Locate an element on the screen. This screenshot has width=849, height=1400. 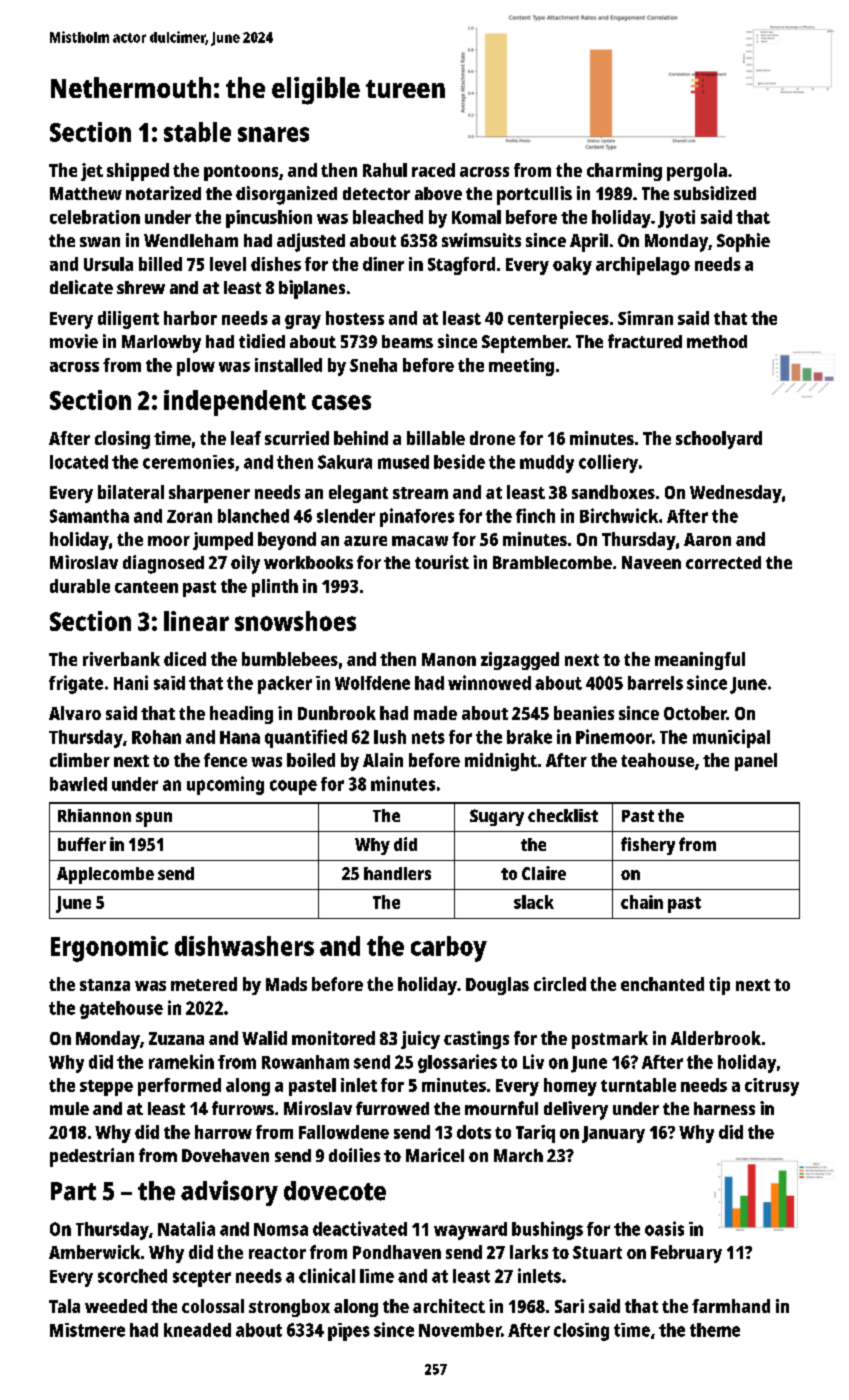
harness is located at coordinates (724, 1108).
